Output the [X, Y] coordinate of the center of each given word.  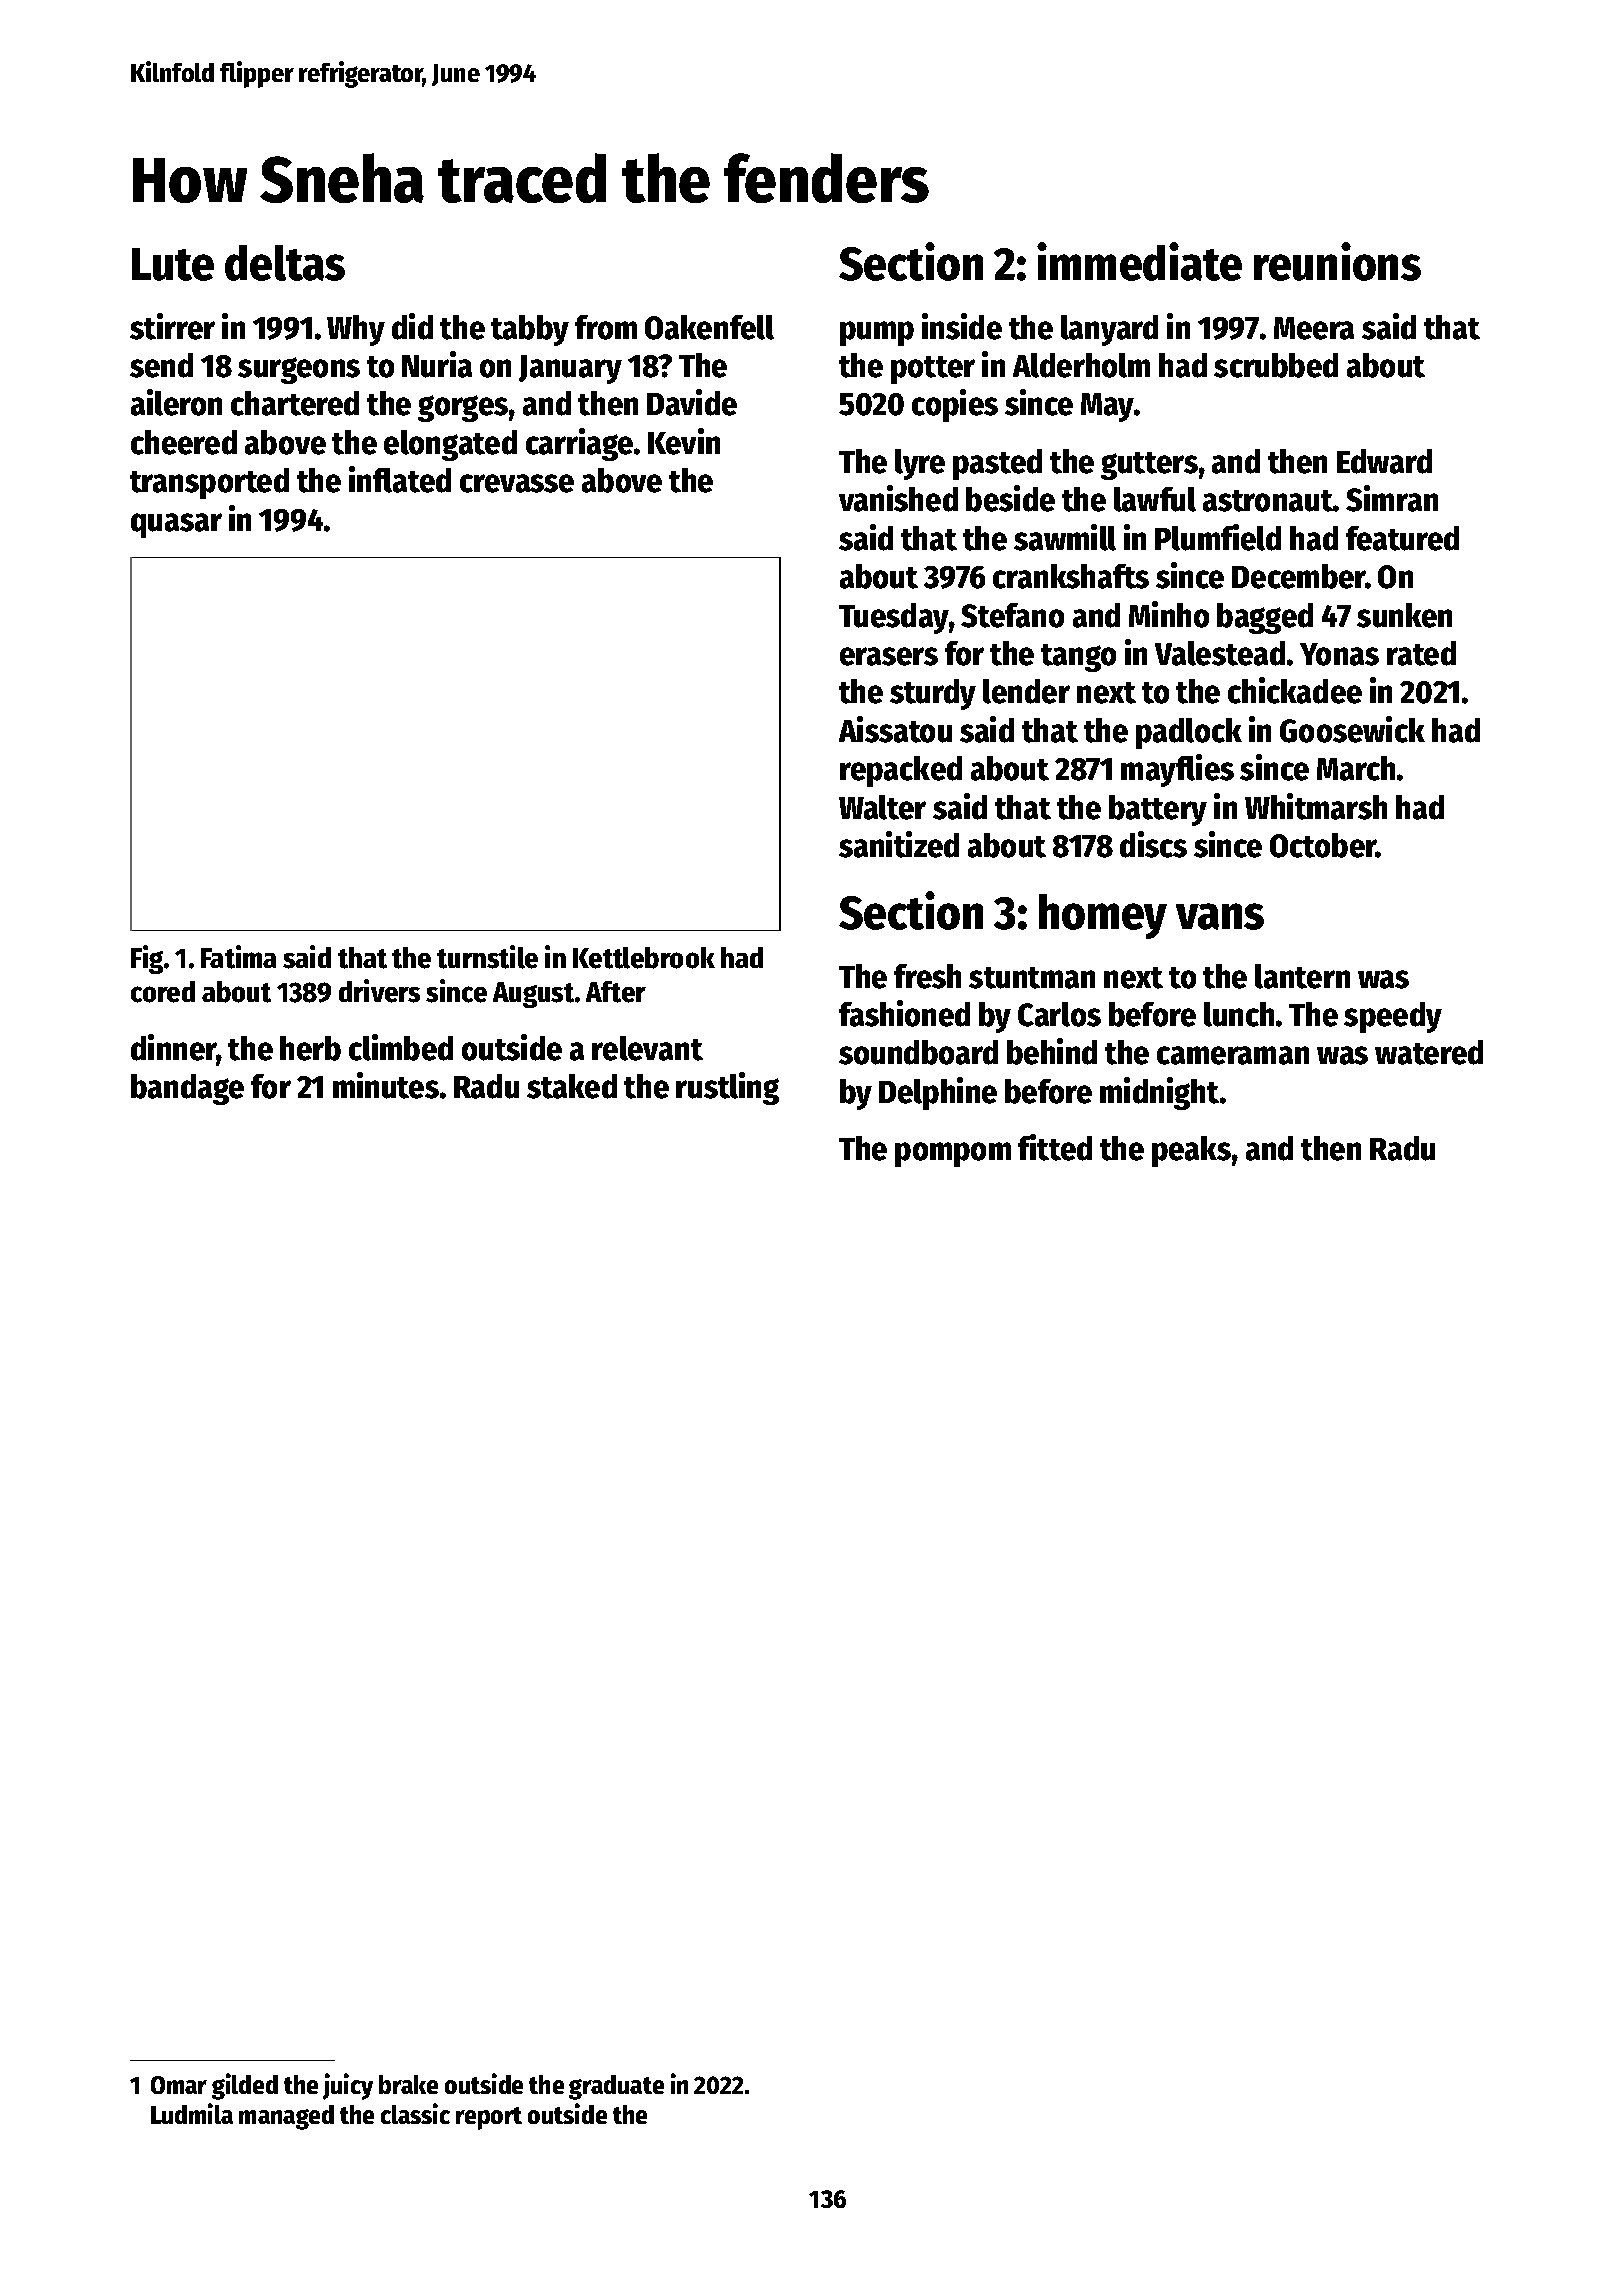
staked [572, 1086]
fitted [1055, 1147]
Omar [179, 2085]
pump [877, 333]
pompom [953, 1154]
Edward [1384, 461]
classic [415, 2113]
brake [408, 2084]
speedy [1393, 1017]
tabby [530, 330]
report [489, 2118]
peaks [1191, 1151]
